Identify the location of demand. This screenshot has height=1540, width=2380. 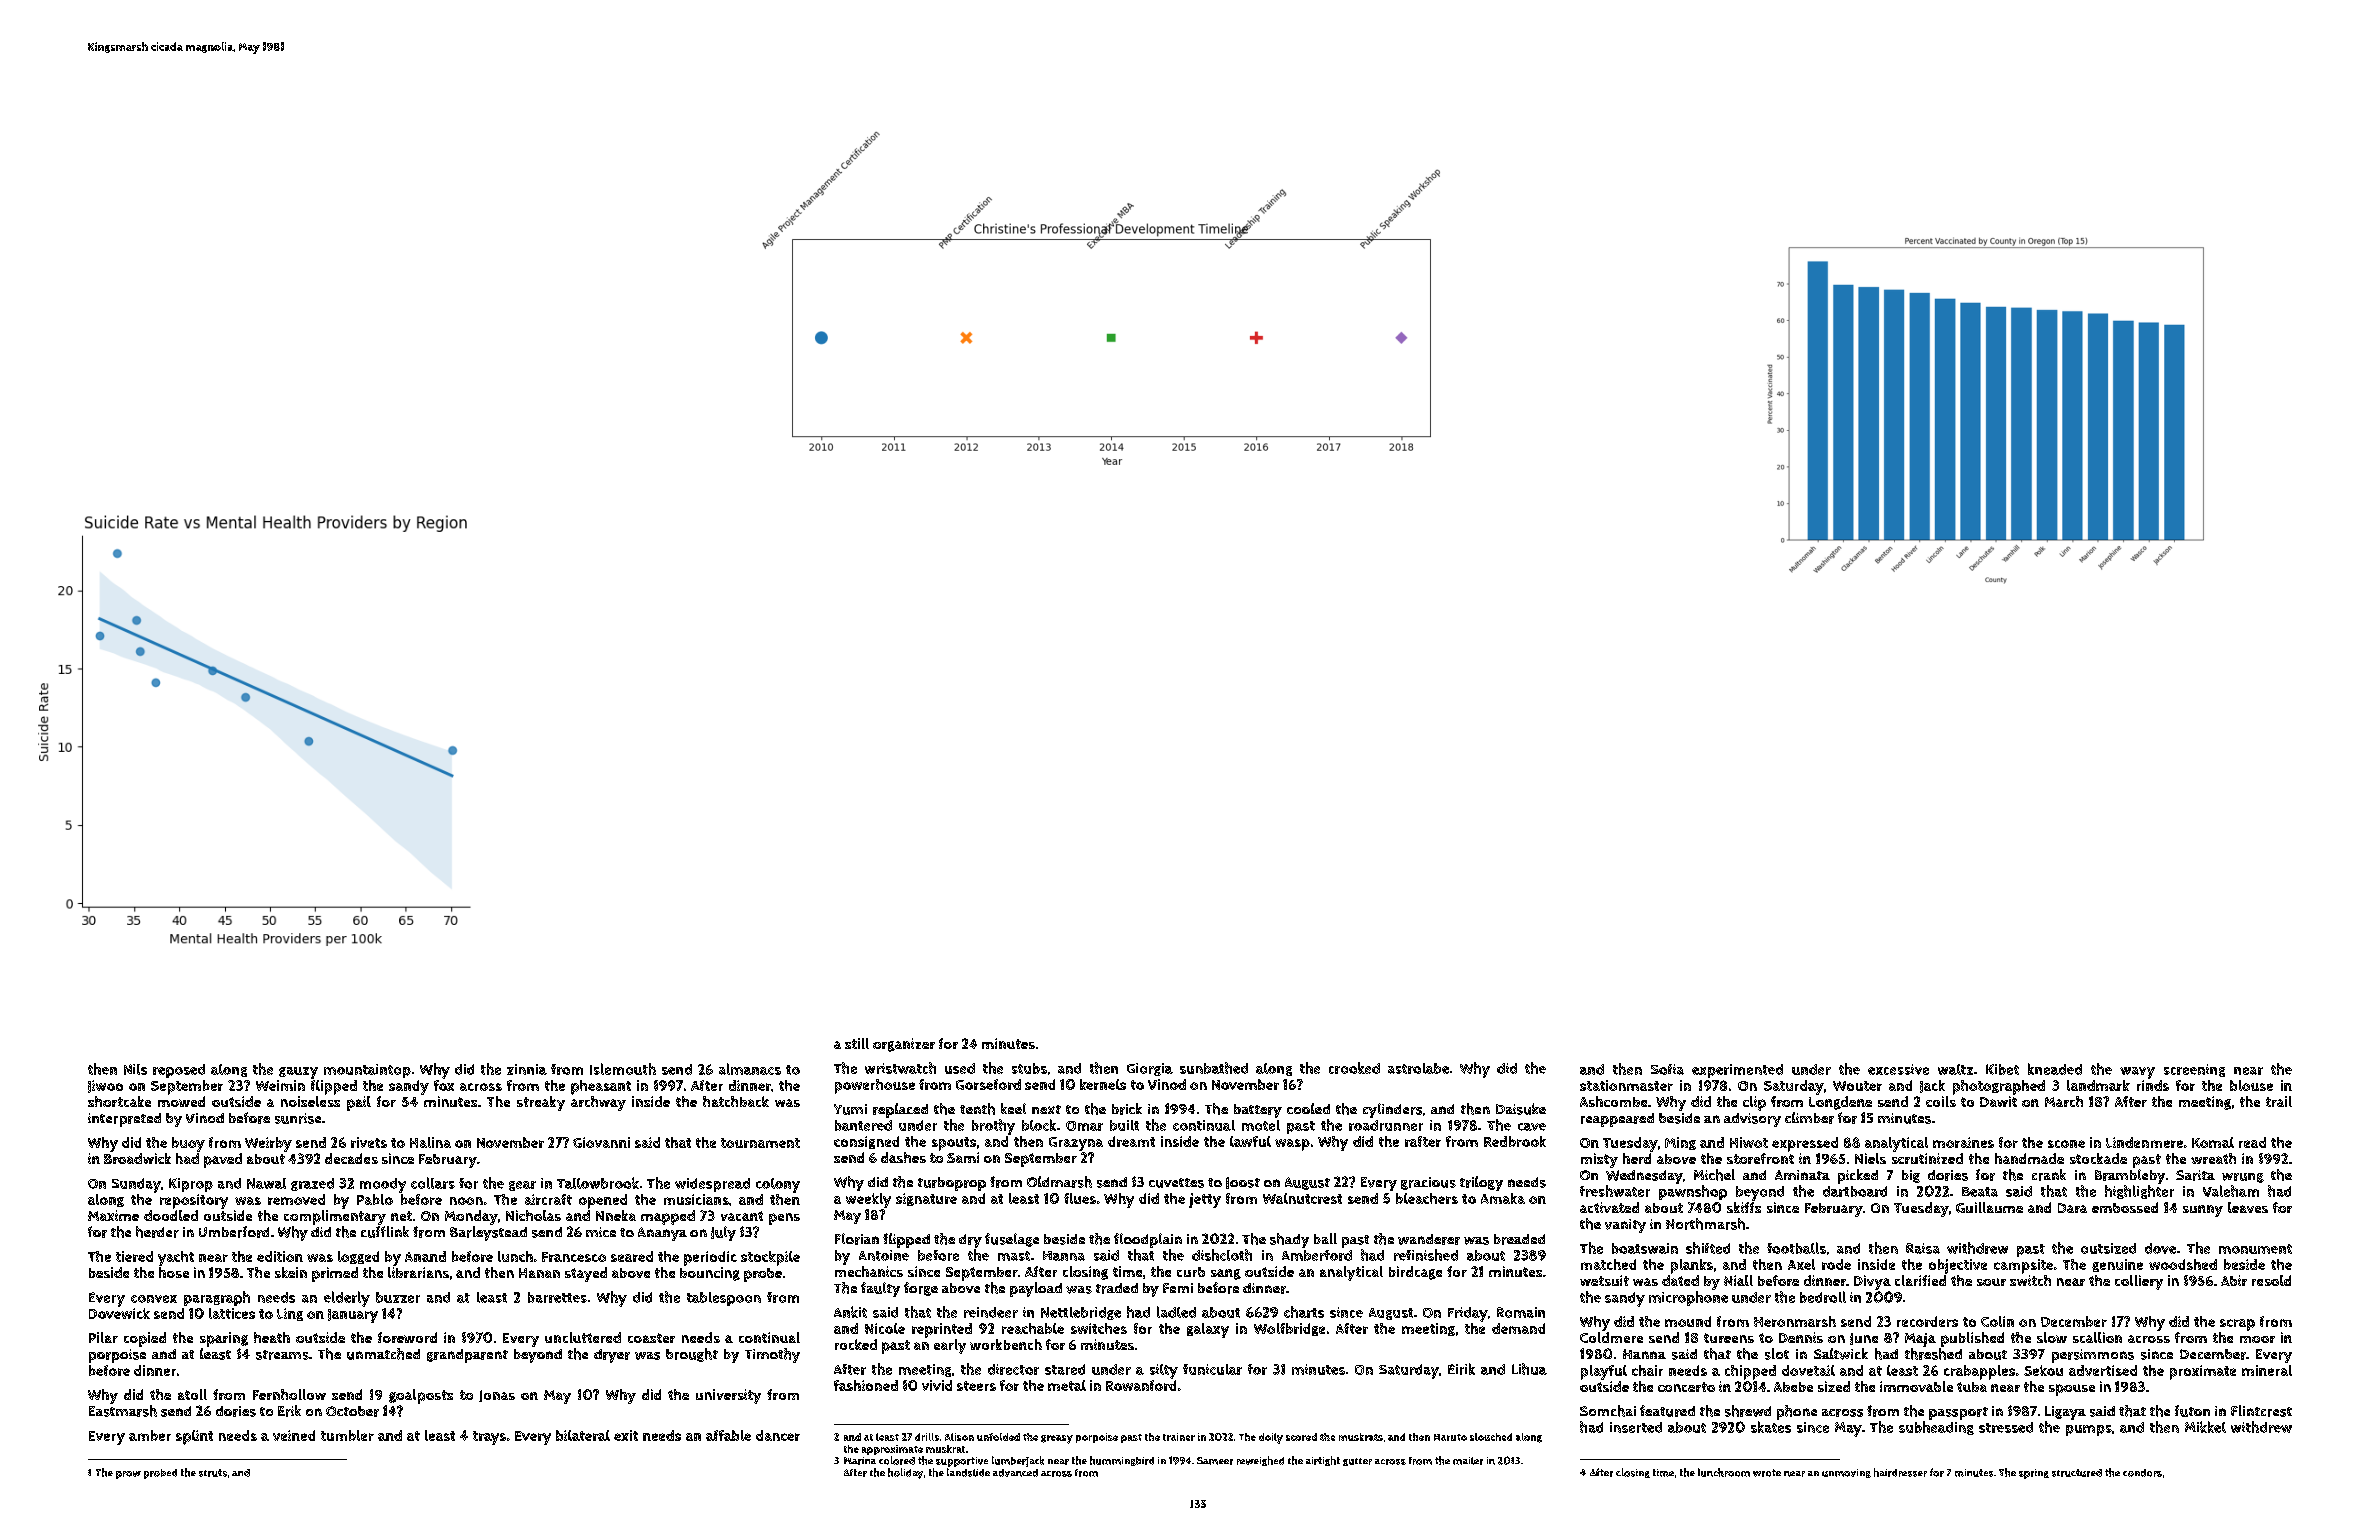
(1518, 1328).
